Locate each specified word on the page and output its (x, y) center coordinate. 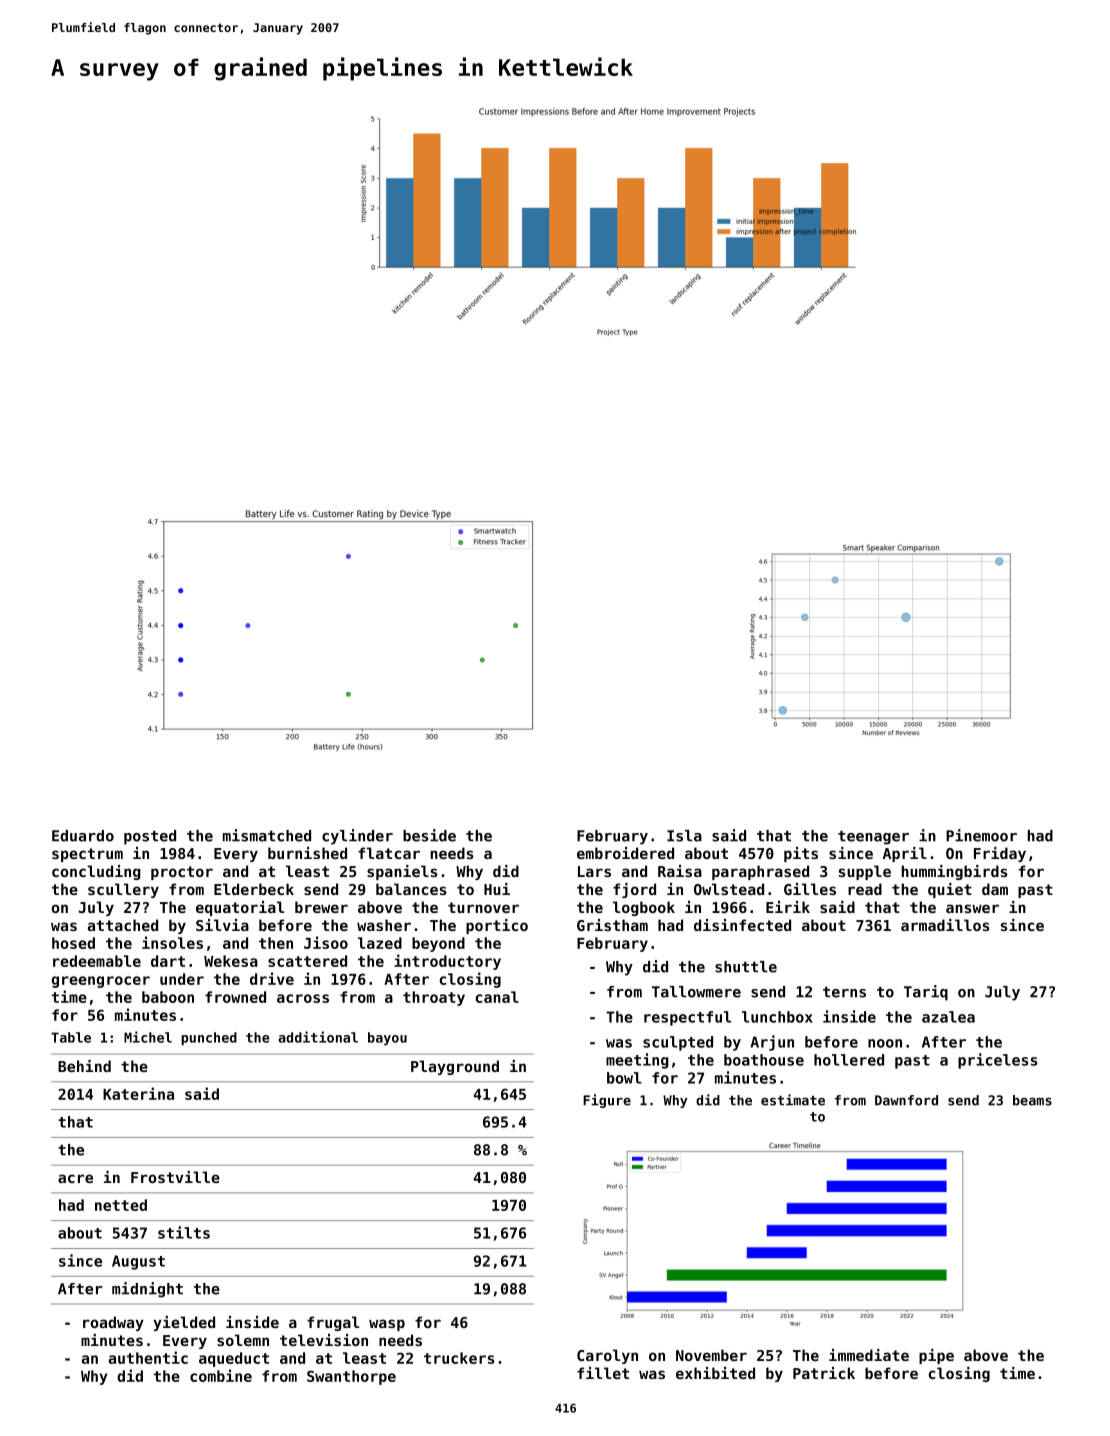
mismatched (267, 835)
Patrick (824, 1373)
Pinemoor (981, 835)
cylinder (357, 837)
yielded (184, 1323)
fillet (603, 1373)
